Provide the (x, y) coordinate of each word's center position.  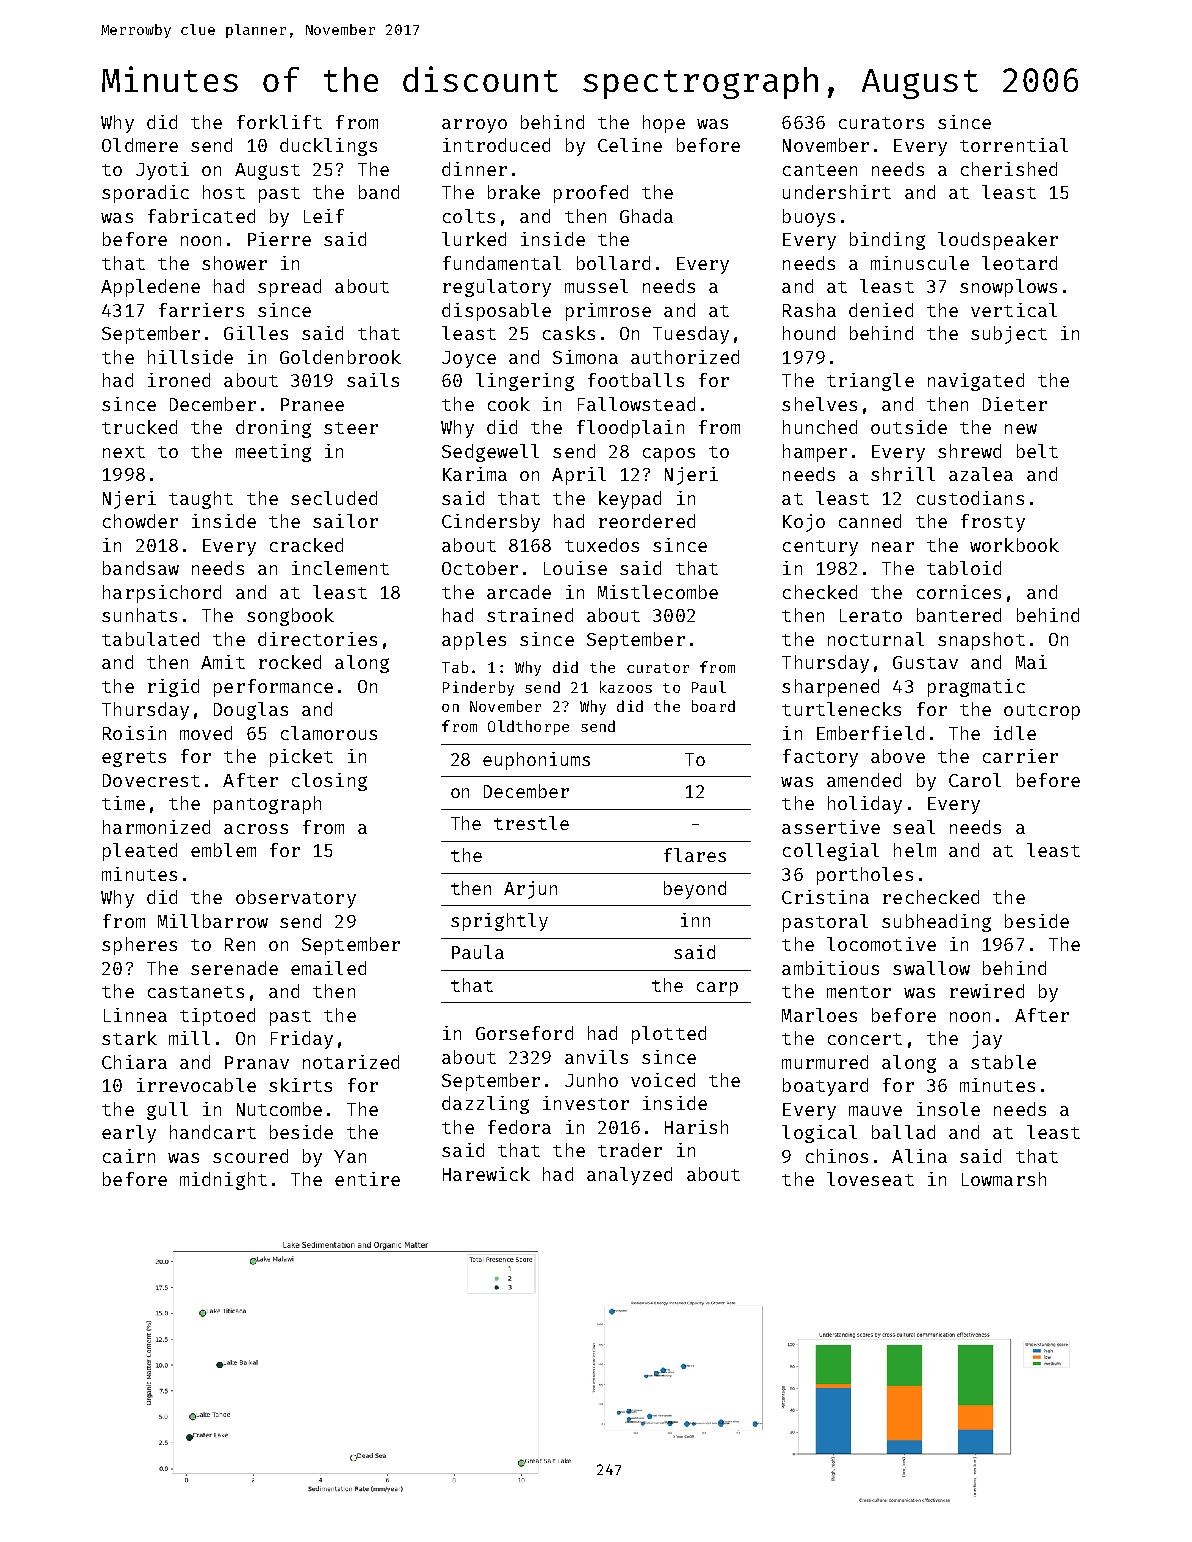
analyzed (629, 1176)
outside (909, 427)
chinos (837, 1156)
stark (129, 1038)
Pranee (312, 404)
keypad (630, 500)
